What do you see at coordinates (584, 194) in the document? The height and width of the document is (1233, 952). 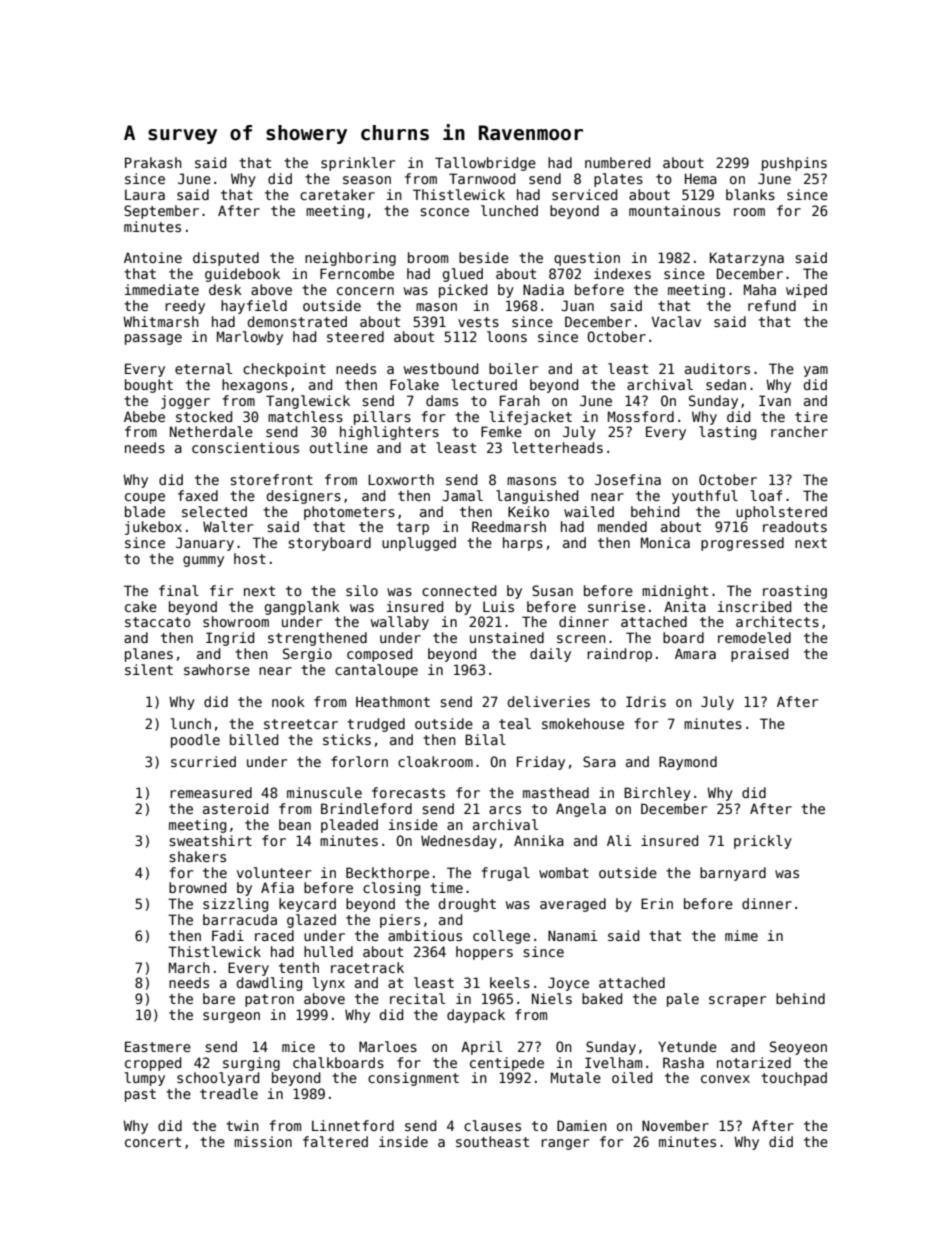 I see `serviced` at bounding box center [584, 194].
